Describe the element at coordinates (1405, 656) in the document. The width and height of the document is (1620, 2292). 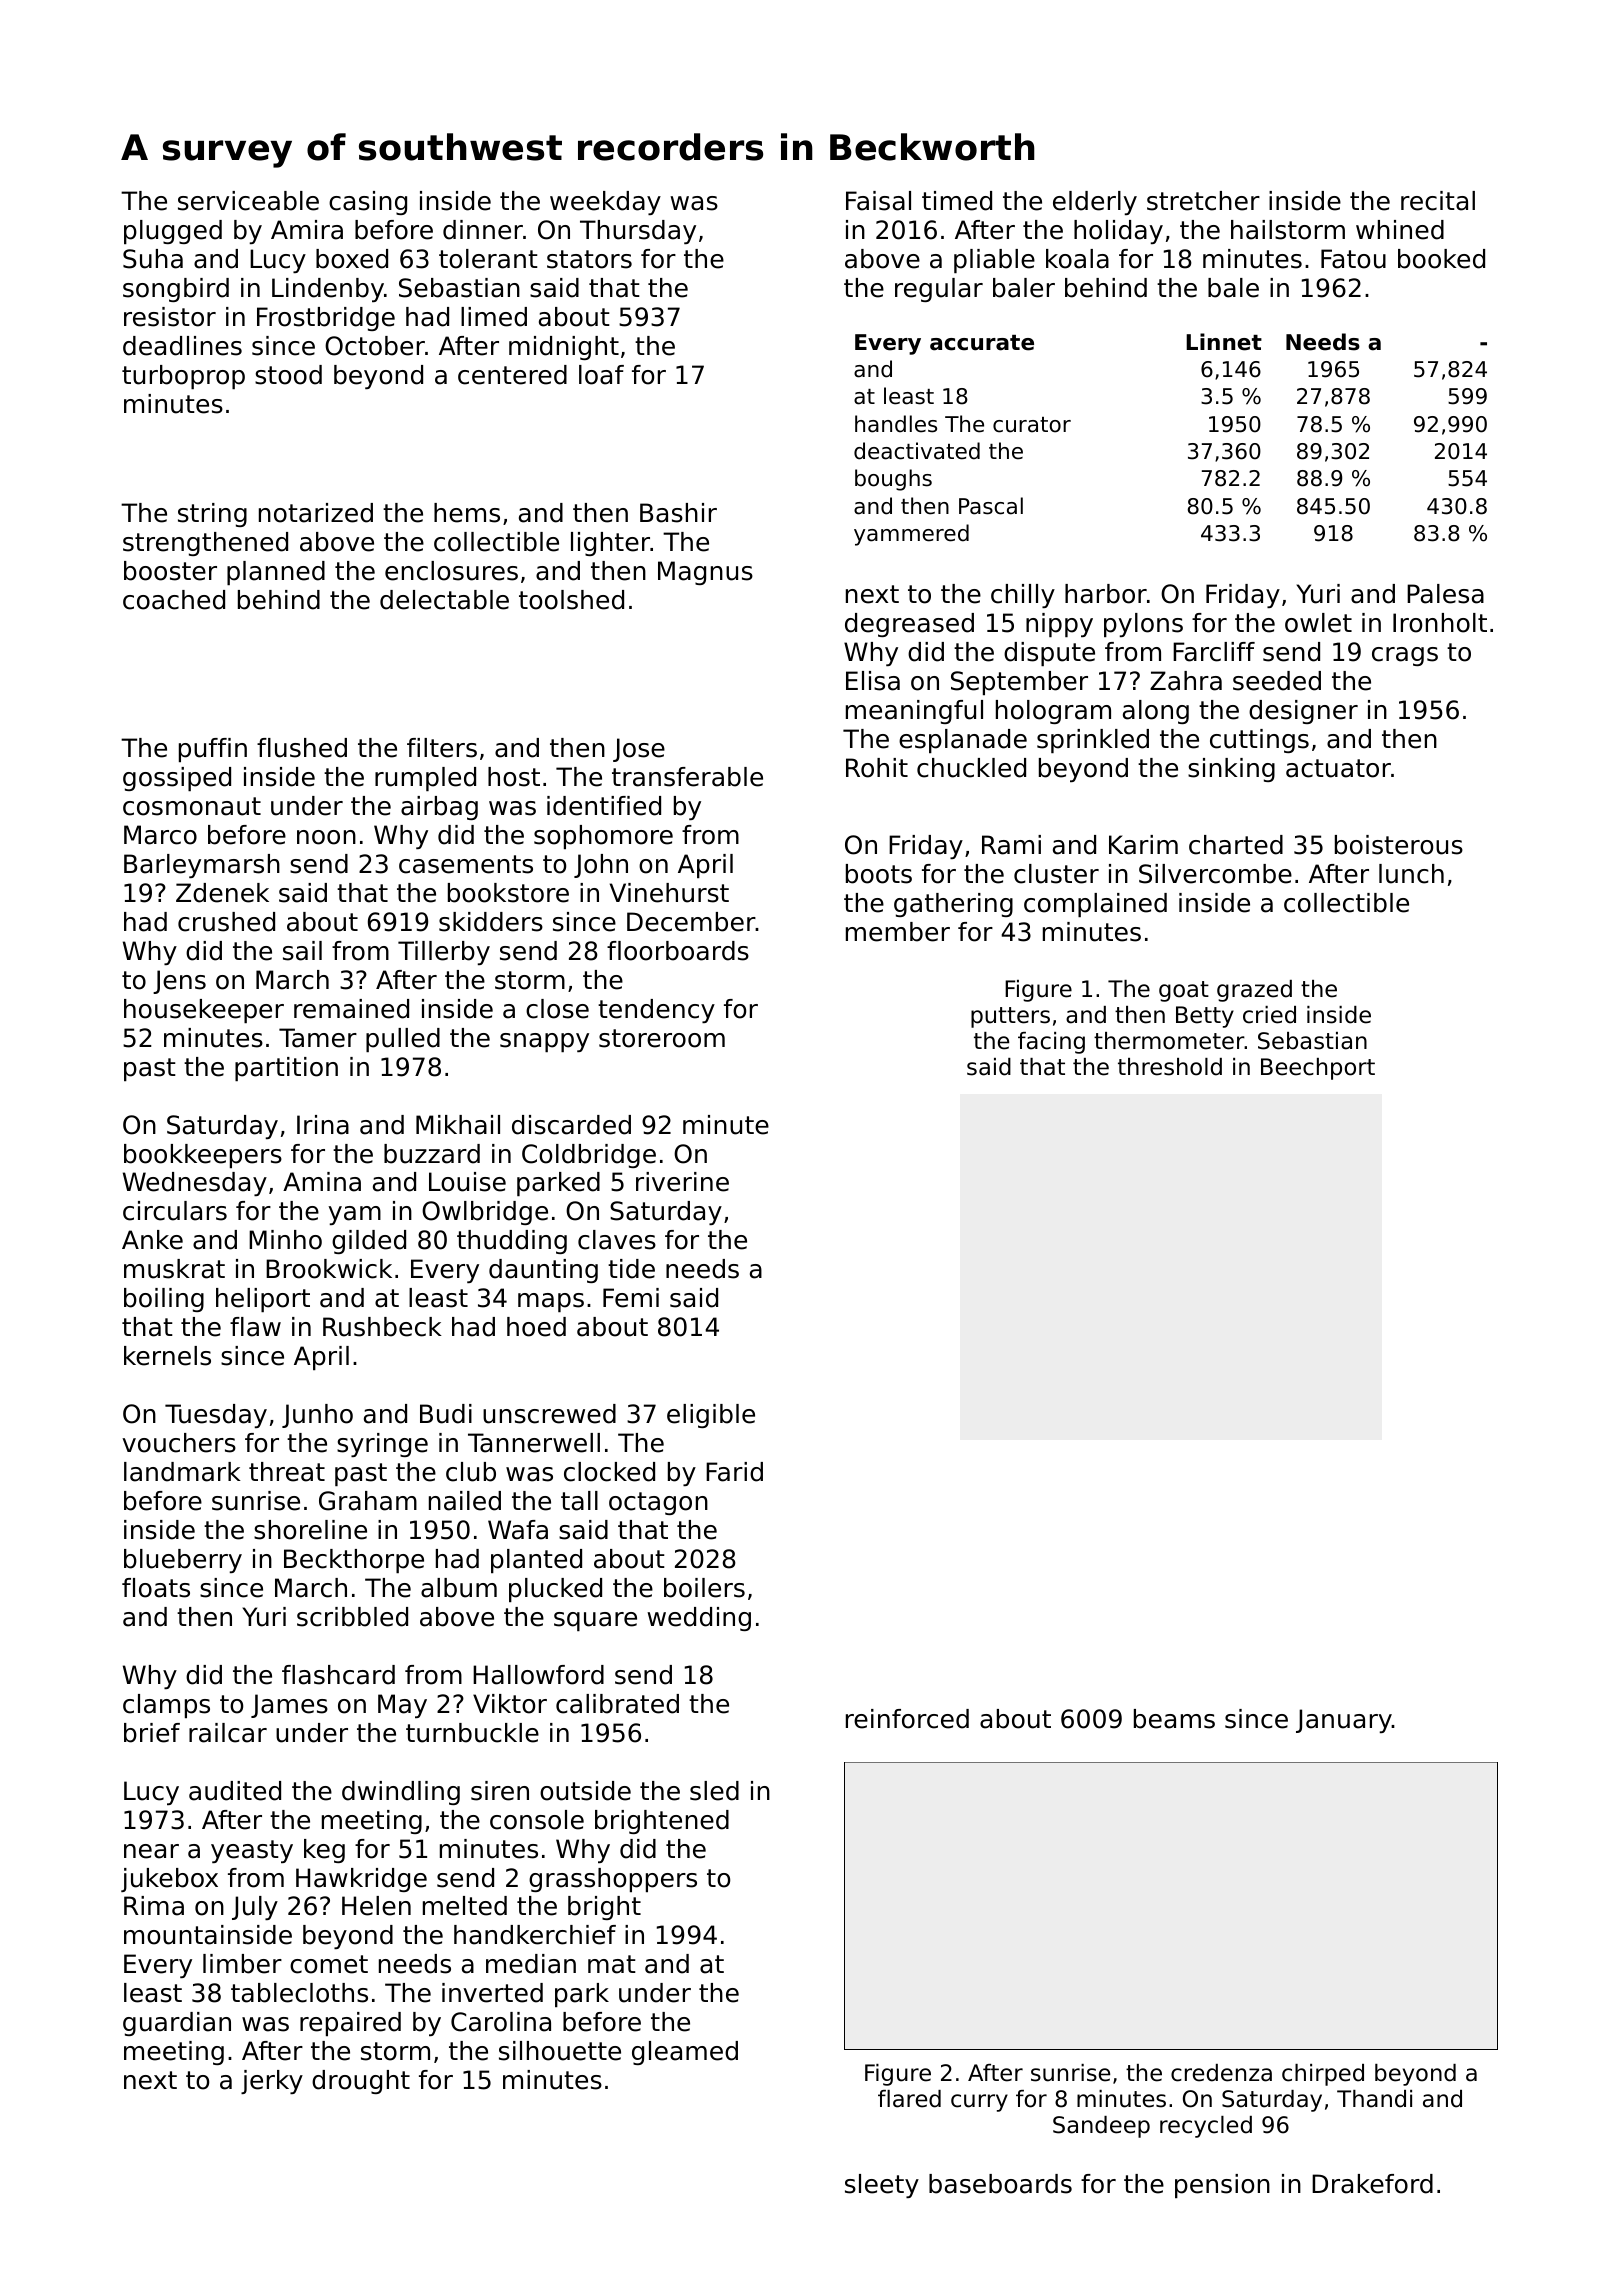
I see `crags` at that location.
